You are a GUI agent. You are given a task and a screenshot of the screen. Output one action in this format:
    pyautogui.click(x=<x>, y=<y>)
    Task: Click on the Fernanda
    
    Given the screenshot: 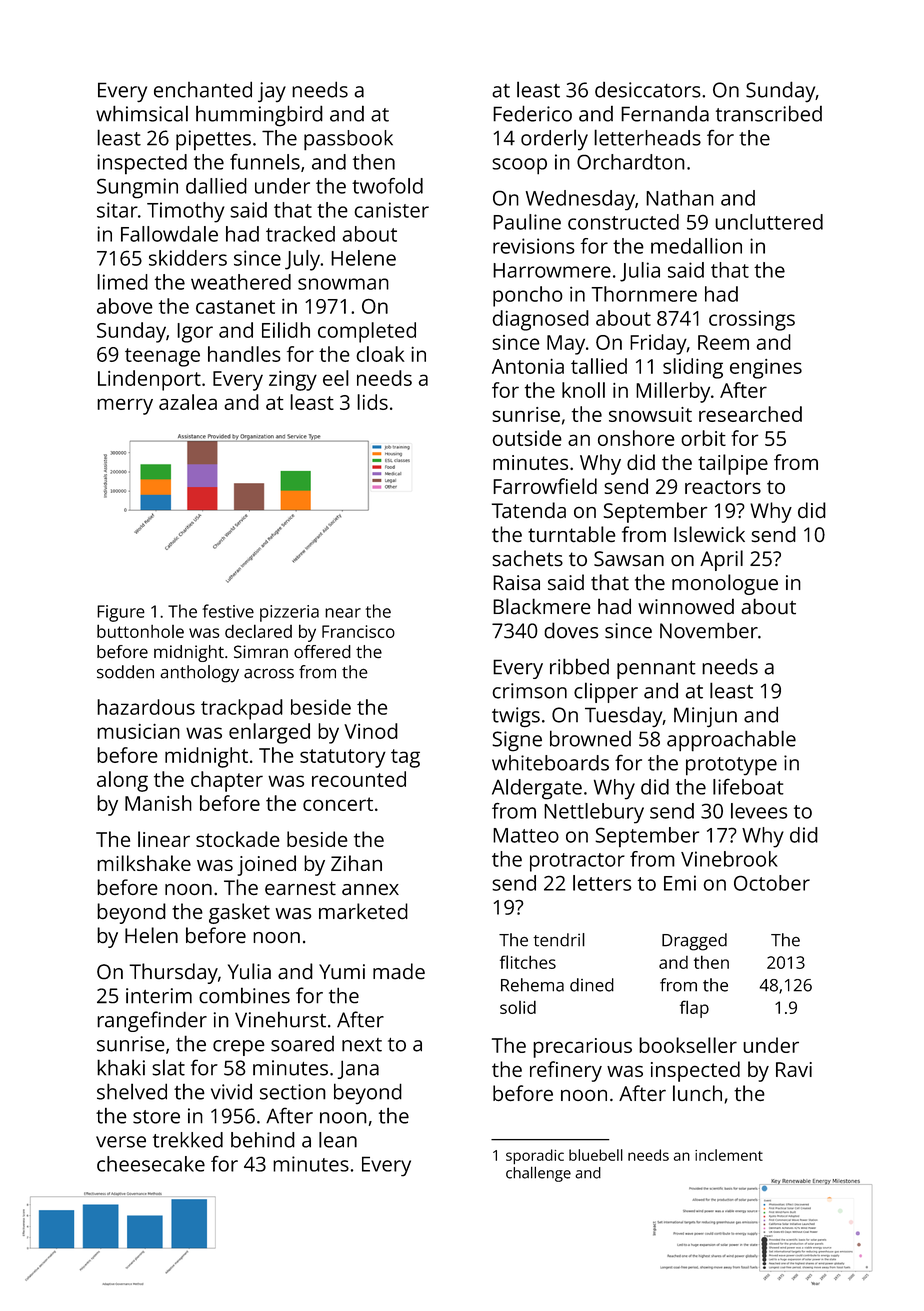 What is the action you would take?
    pyautogui.click(x=665, y=113)
